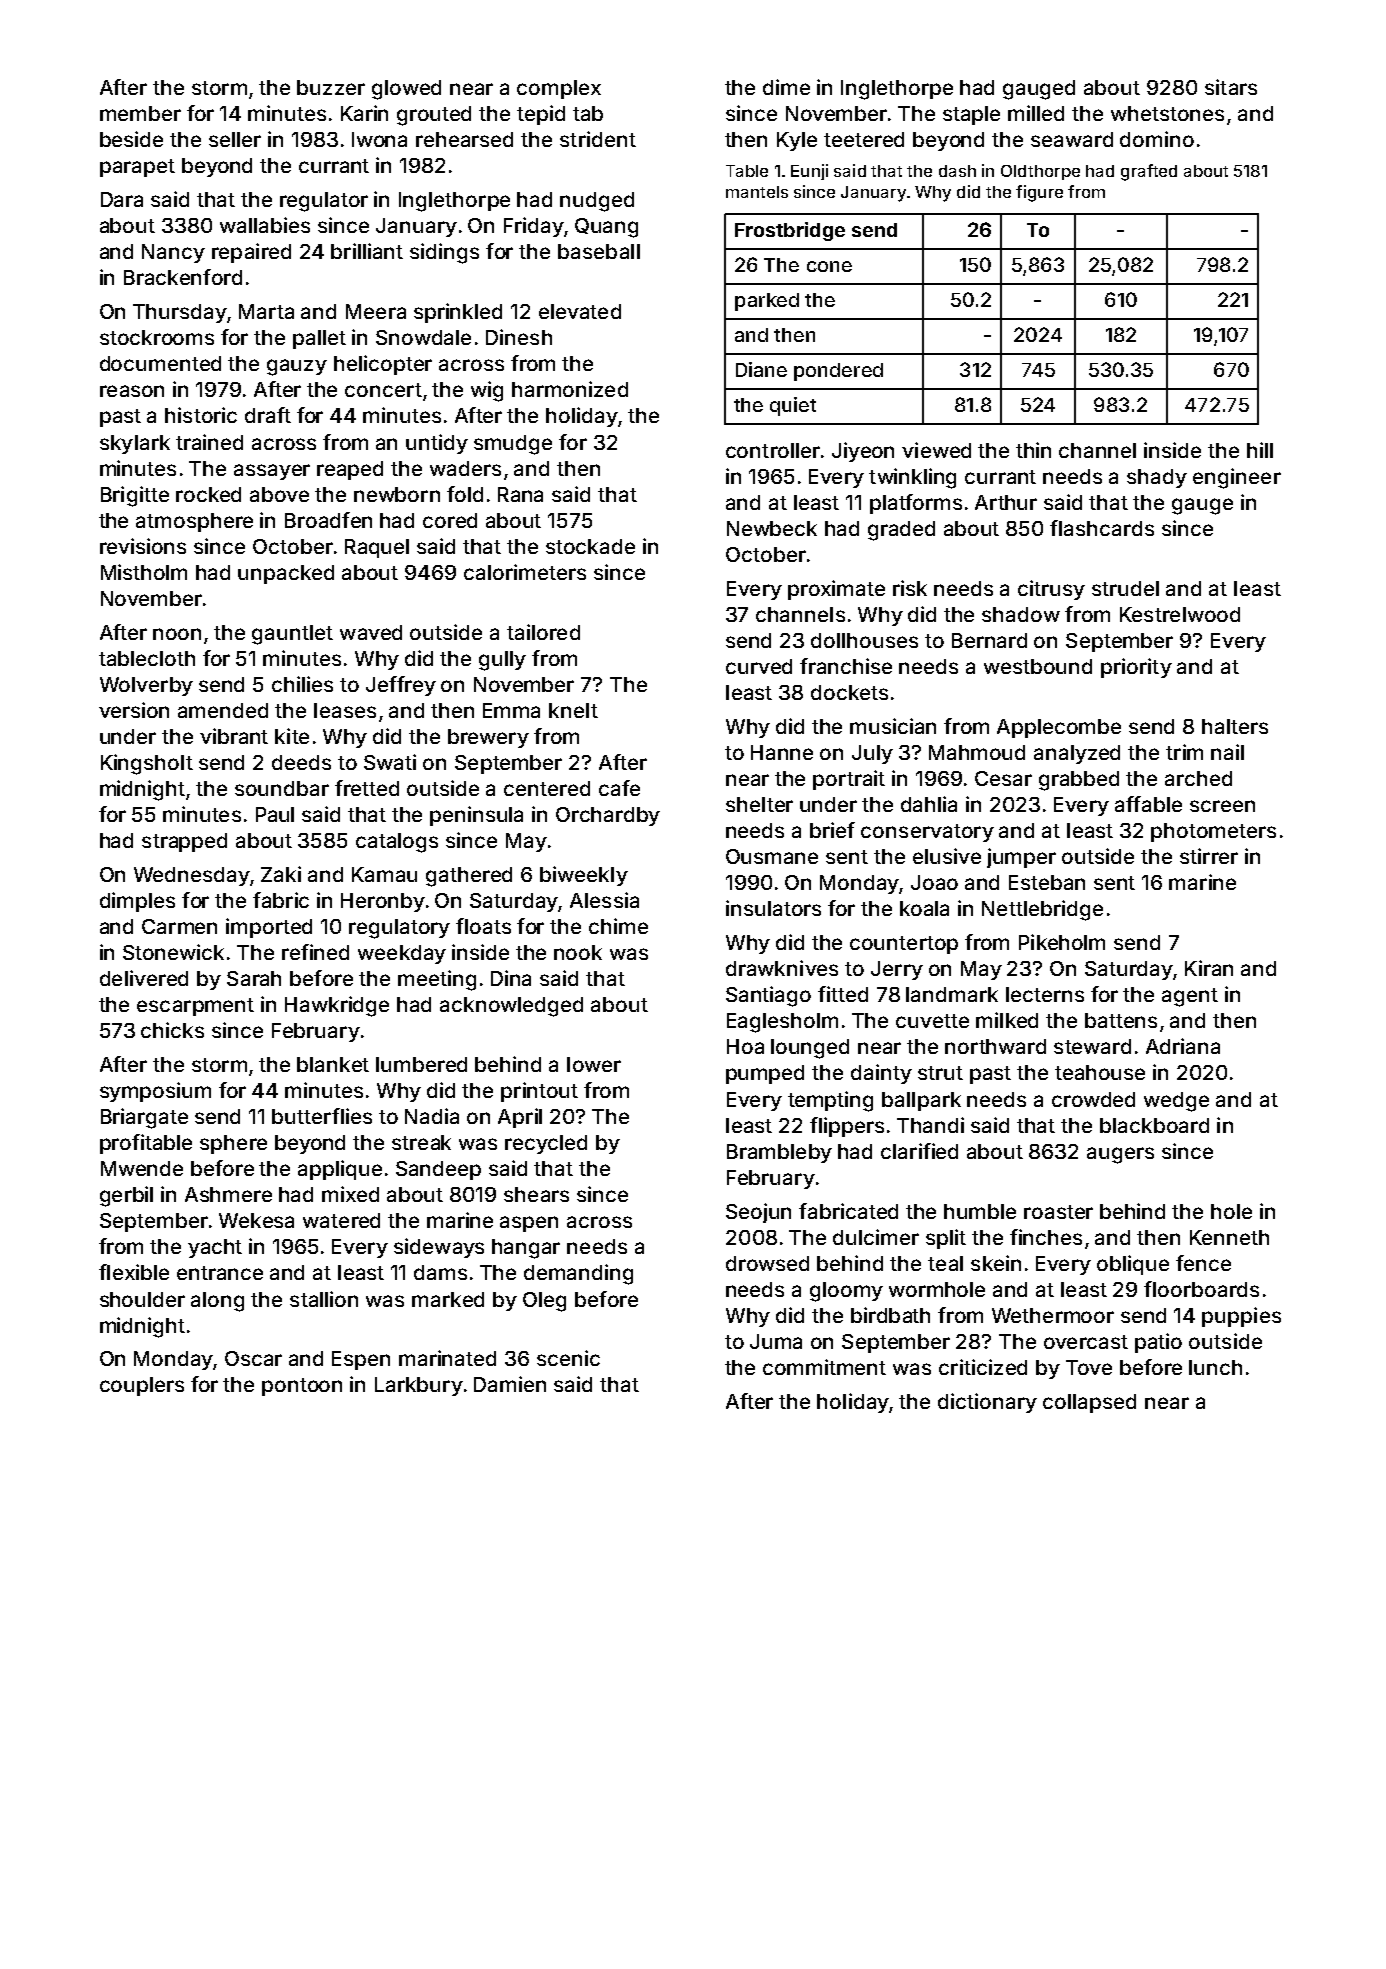 The image size is (1386, 1969). Describe the element at coordinates (432, 1116) in the screenshot. I see `Nadia` at that location.
